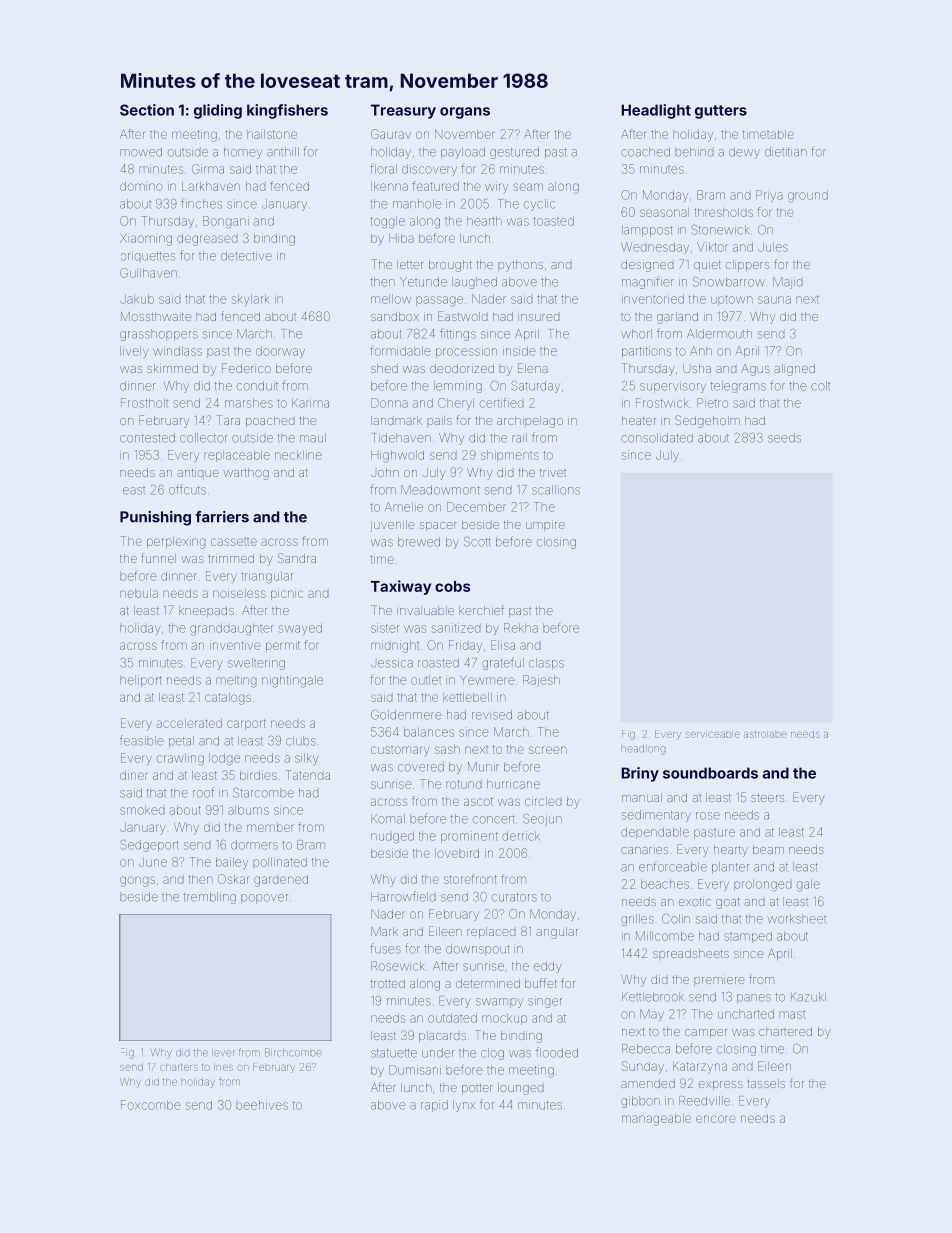  What do you see at coordinates (477, 542) in the screenshot?
I see `Scott` at bounding box center [477, 542].
